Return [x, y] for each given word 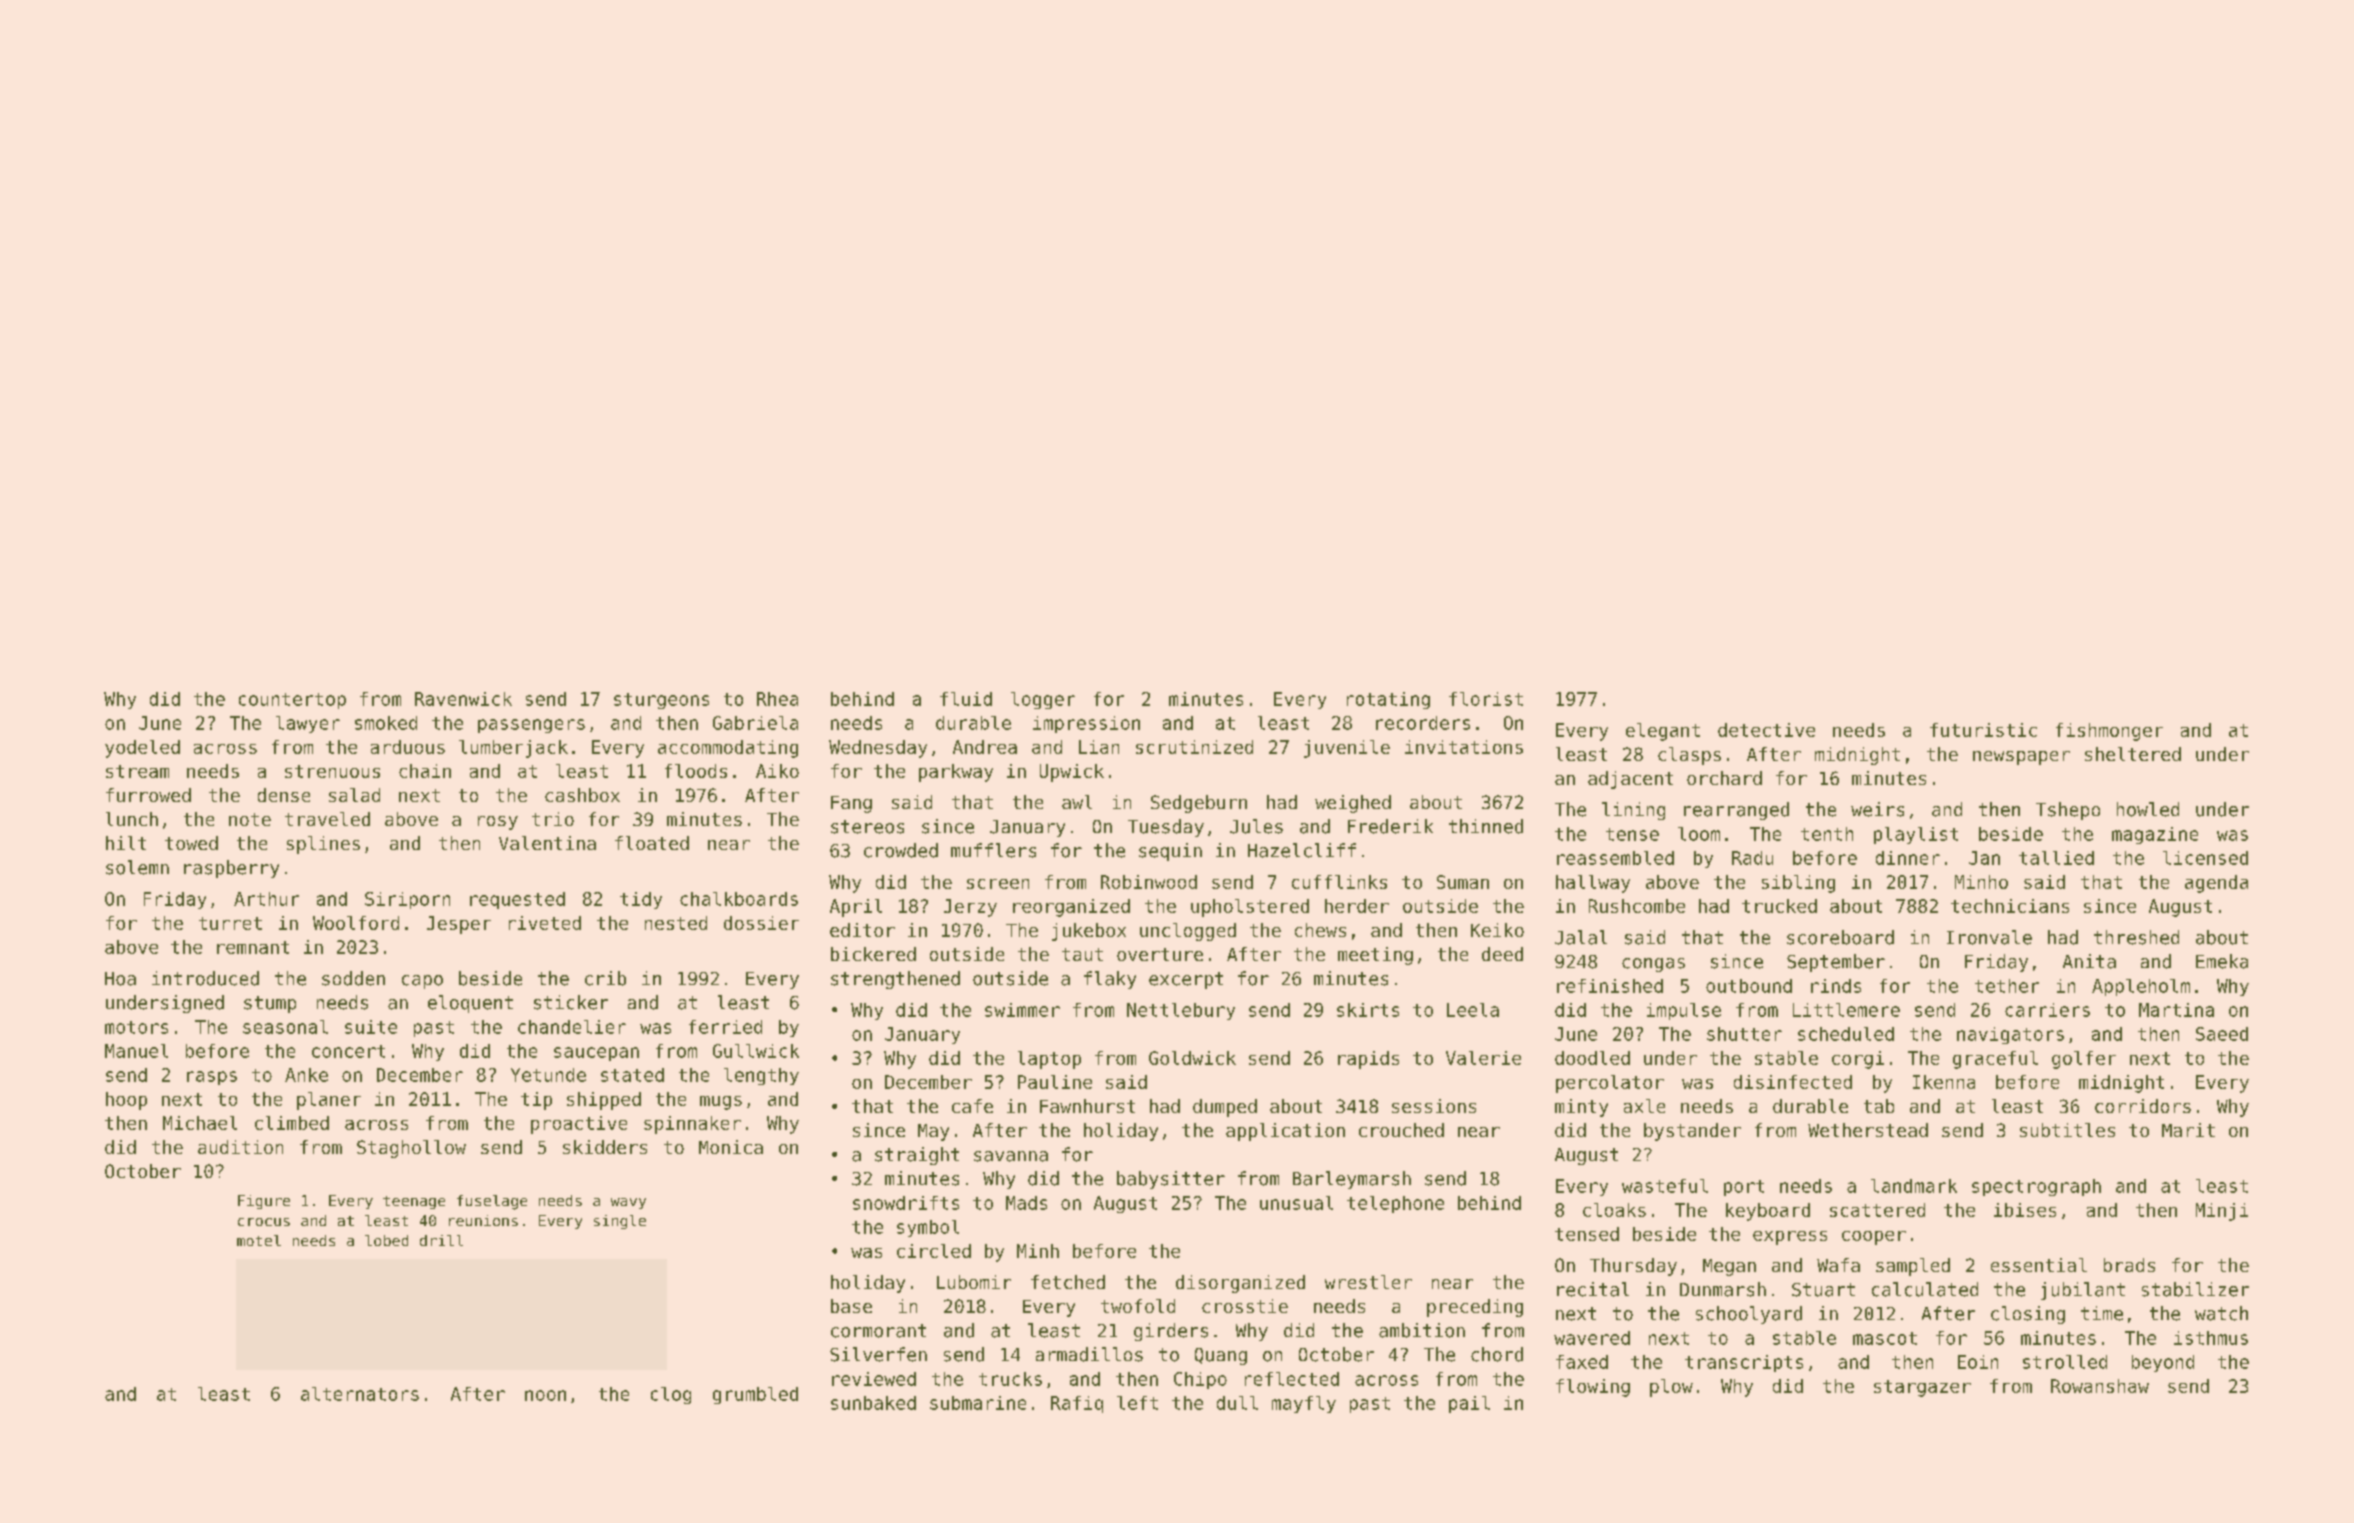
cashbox [582, 795]
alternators [360, 1394]
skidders [605, 1147]
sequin [1170, 852]
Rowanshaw [2100, 1386]
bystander [1692, 1132]
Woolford [356, 923]
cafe [972, 1106]
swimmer [1022, 1010]
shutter [1744, 1034]
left [1137, 1403]
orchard [1724, 778]
